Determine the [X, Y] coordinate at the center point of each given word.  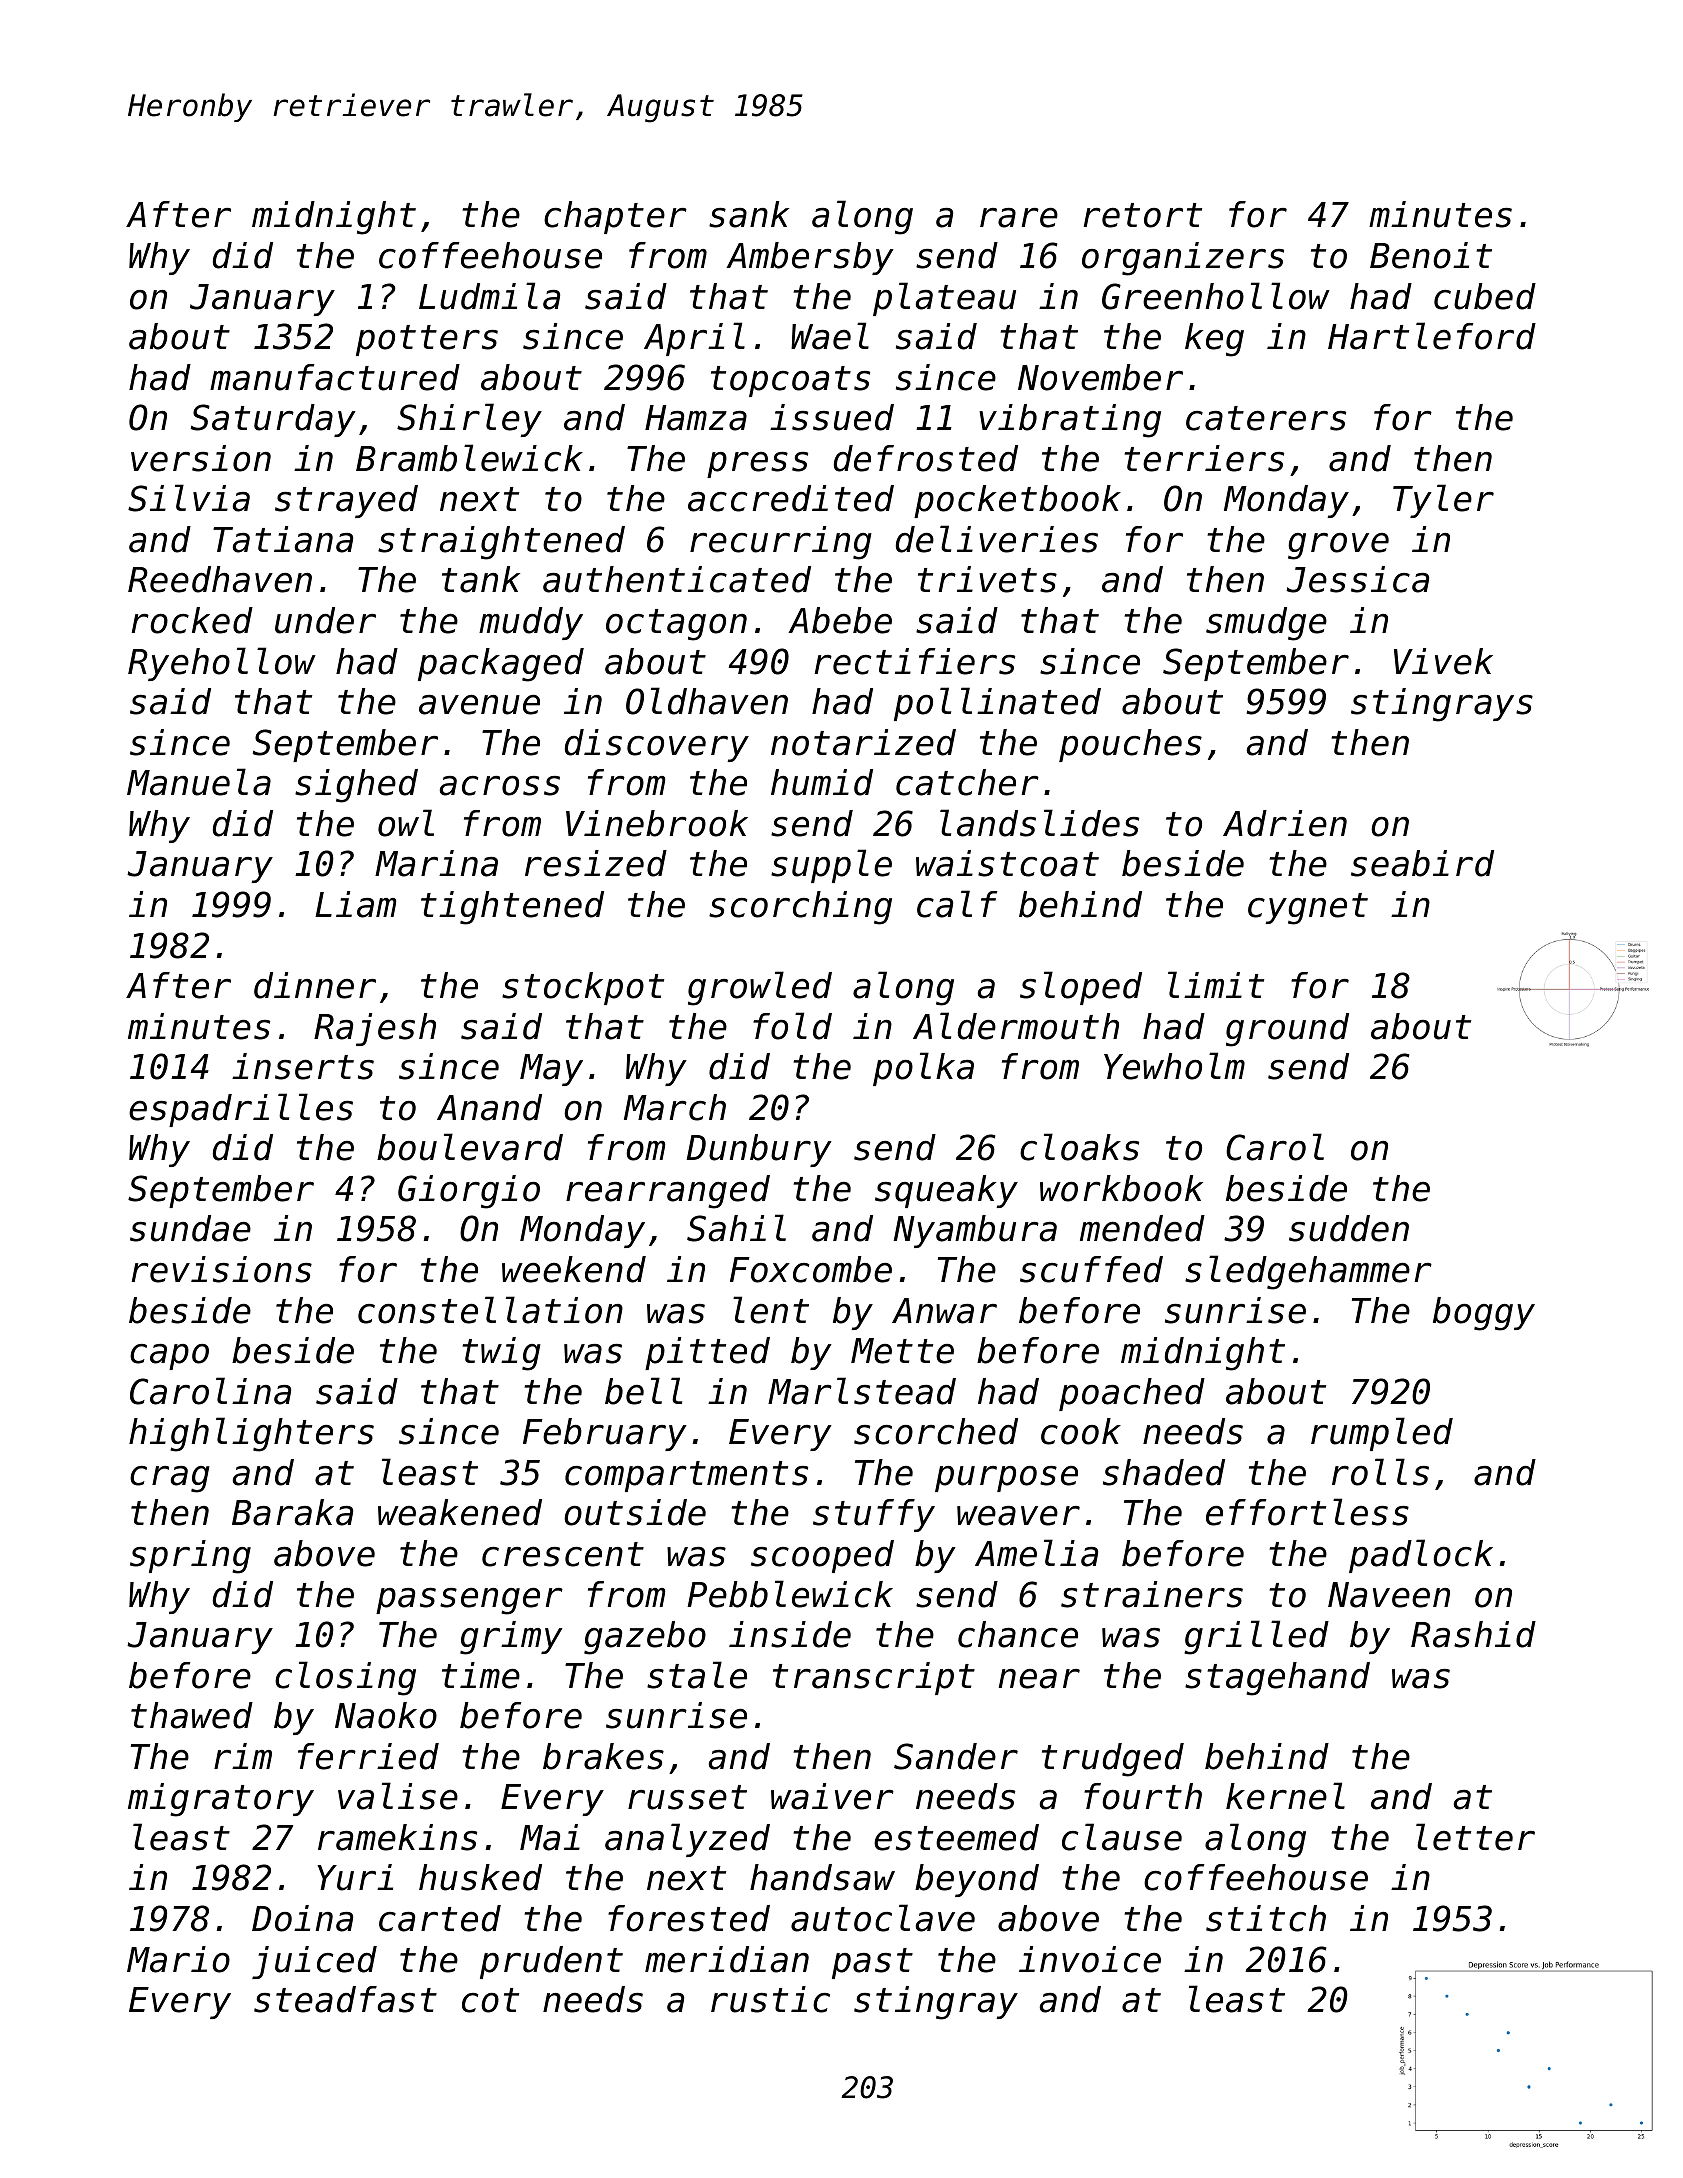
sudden [1349, 1228]
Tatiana [283, 539]
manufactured [335, 377]
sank [749, 214]
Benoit [1431, 255]
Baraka [292, 1512]
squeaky [946, 1191]
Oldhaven [707, 701]
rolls [1380, 1472]
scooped [822, 1556]
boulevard [470, 1147]
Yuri [355, 1877]
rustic [770, 1999]
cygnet [1308, 909]
